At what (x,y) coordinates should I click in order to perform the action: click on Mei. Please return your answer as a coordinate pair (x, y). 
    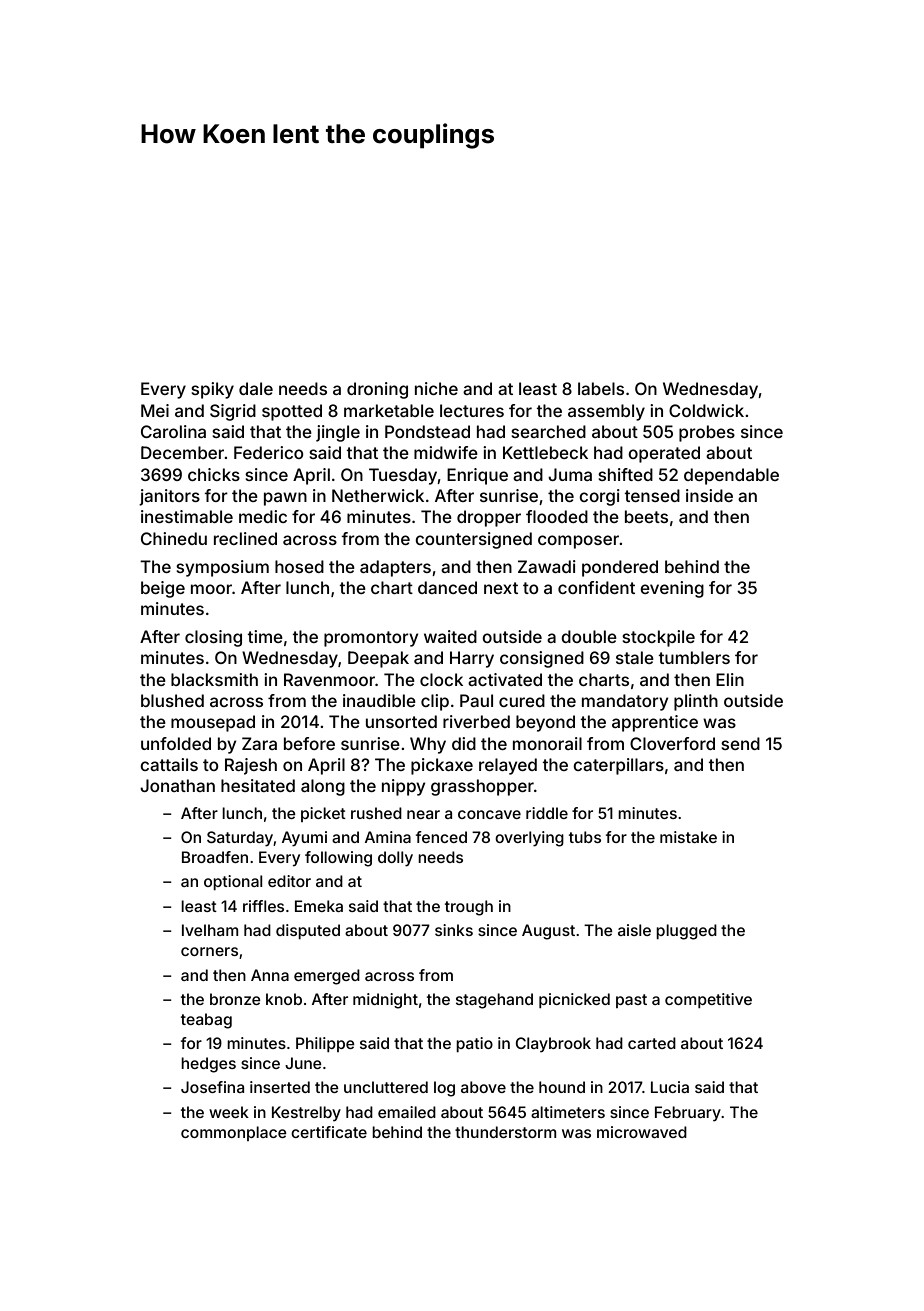
    Looking at the image, I should click on (155, 410).
